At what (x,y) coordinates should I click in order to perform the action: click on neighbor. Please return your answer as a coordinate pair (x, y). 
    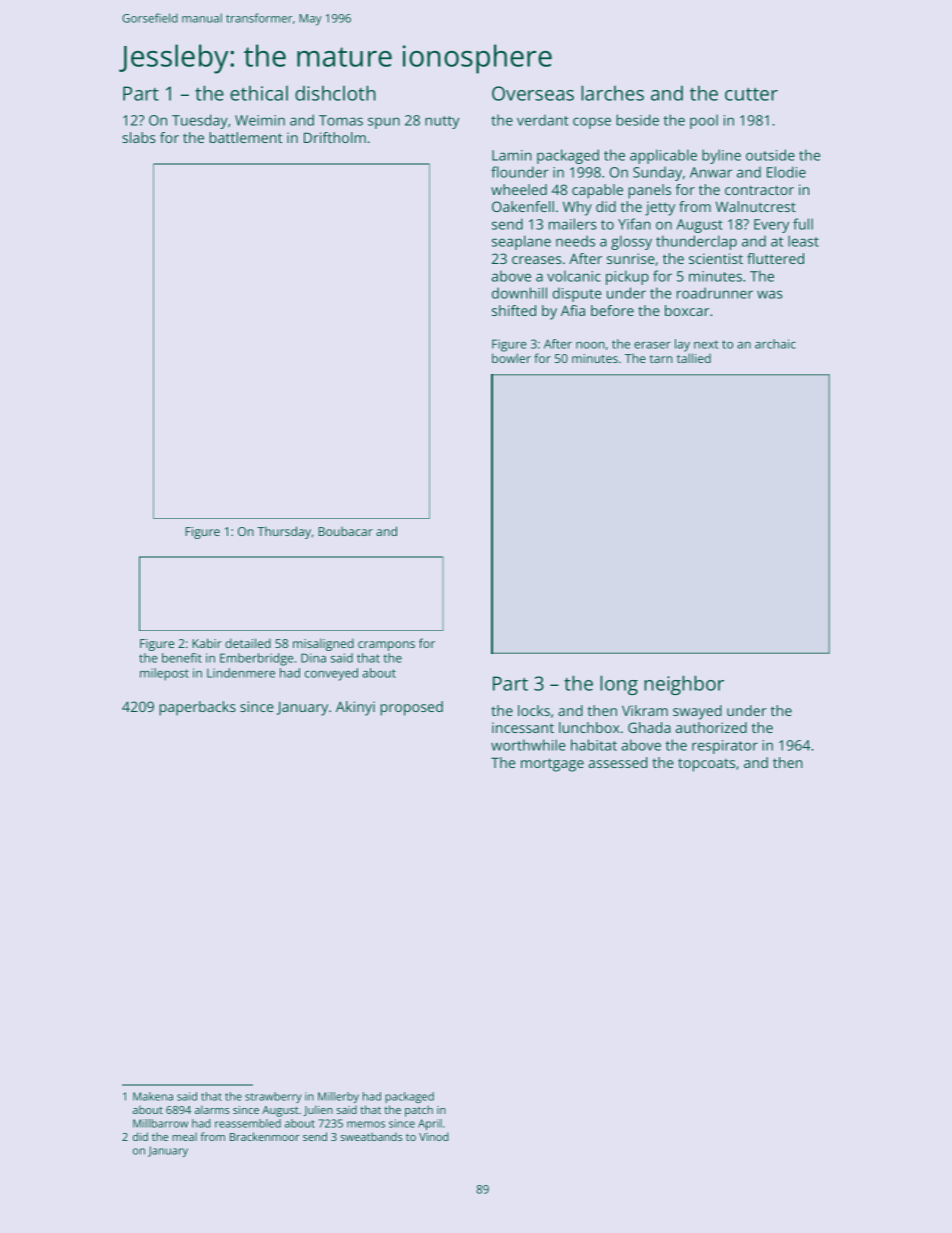
    Looking at the image, I should click on (684, 685).
